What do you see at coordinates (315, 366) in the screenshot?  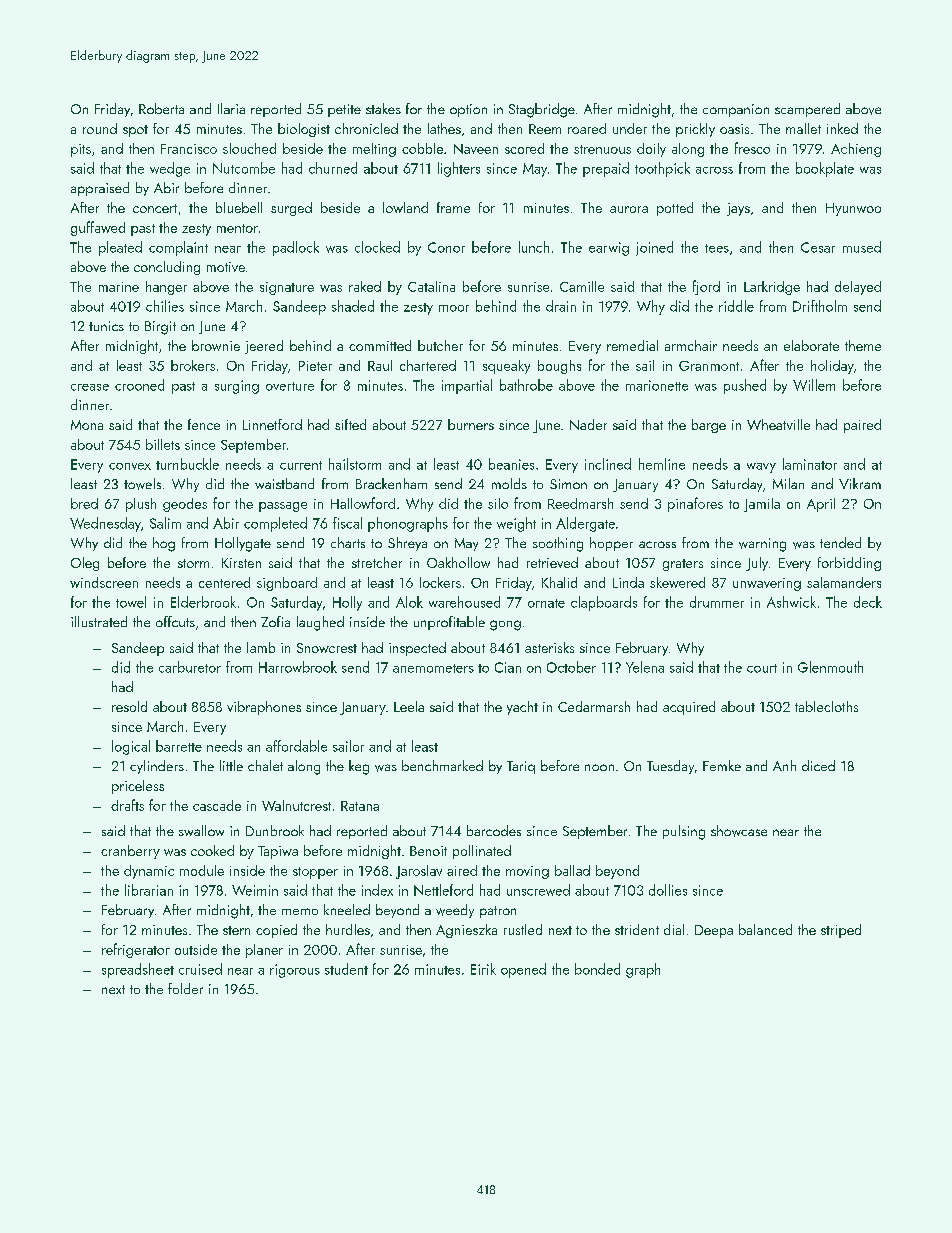 I see `Pieter` at bounding box center [315, 366].
